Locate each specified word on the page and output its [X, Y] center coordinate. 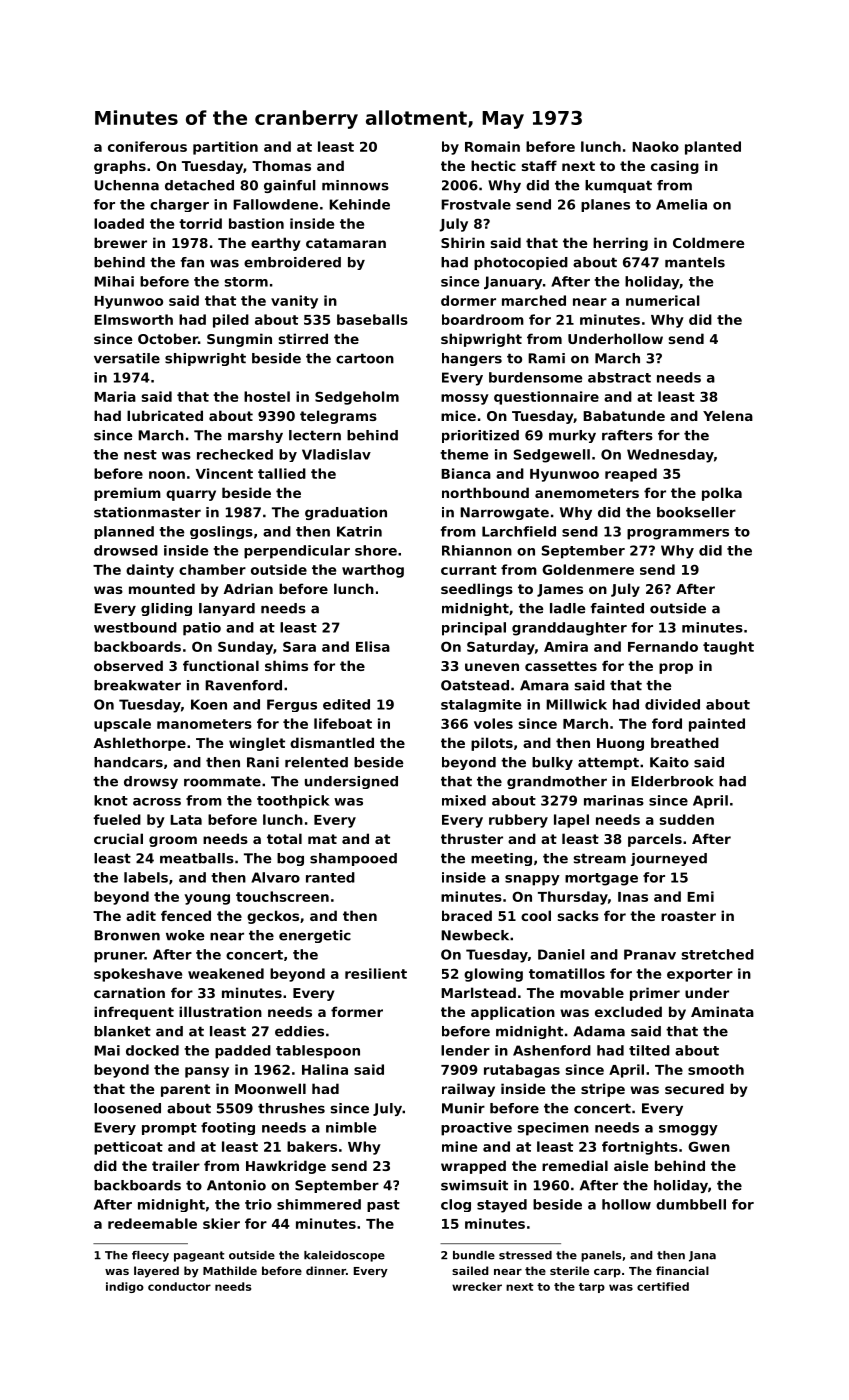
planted [713, 148]
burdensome [535, 377]
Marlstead [478, 992]
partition [225, 148]
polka [722, 494]
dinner [326, 1270]
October [168, 338]
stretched [718, 954]
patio [202, 629]
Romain [492, 146]
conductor [179, 1286]
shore [376, 550]
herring [620, 244]
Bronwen [127, 935]
